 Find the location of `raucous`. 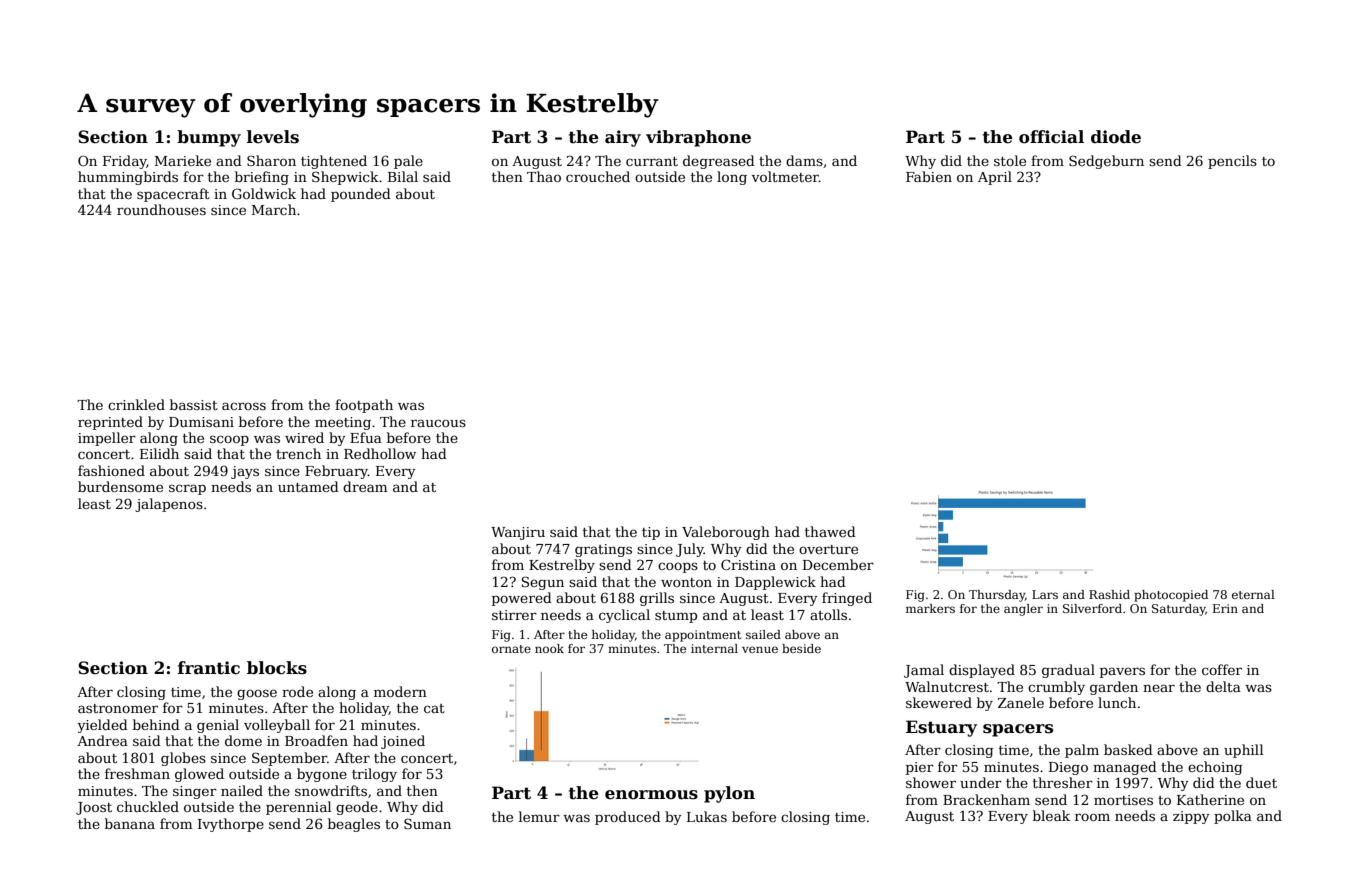

raucous is located at coordinates (438, 423).
